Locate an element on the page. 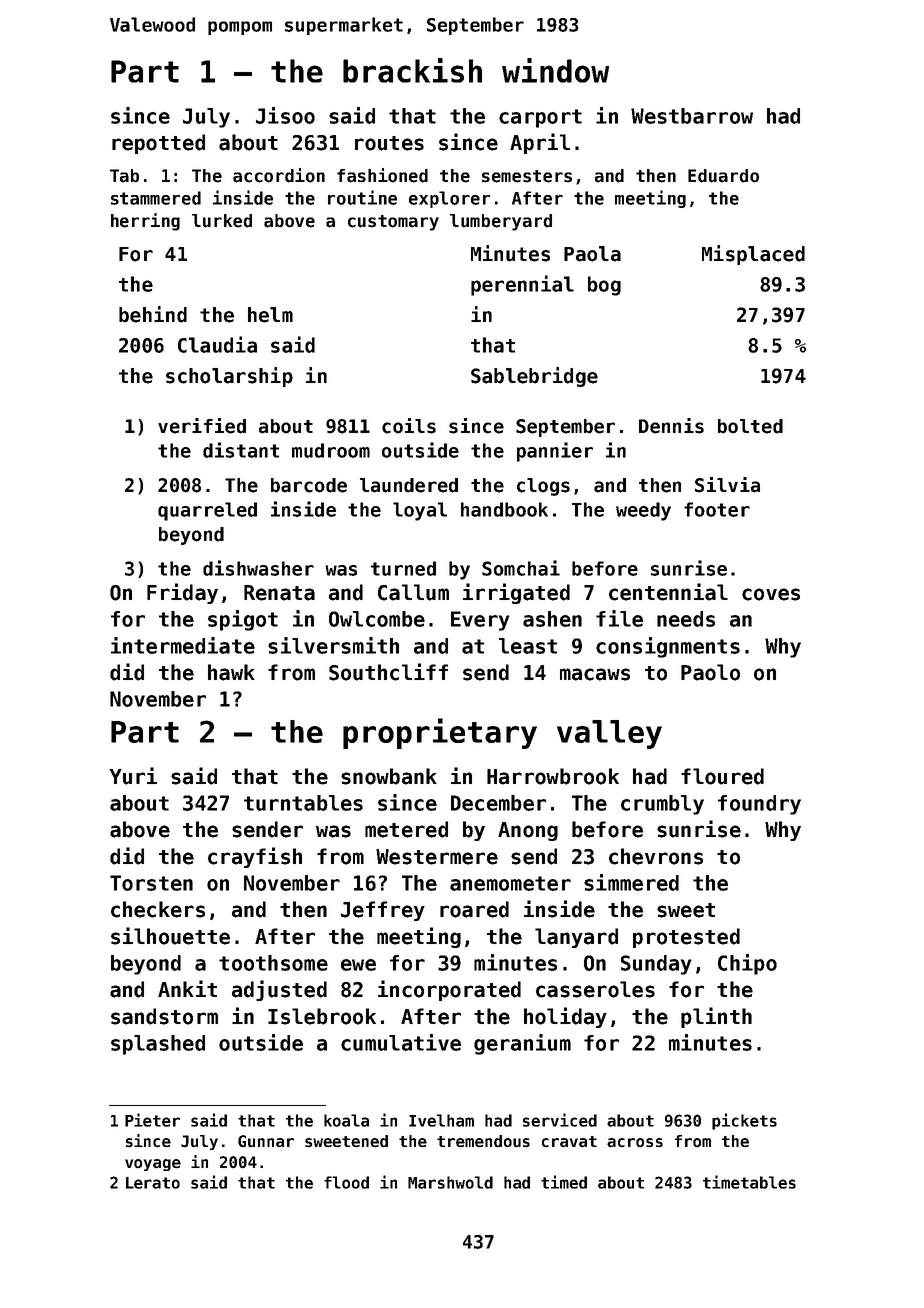 Image resolution: width=924 pixels, height=1308 pixels. roared is located at coordinates (474, 909).
